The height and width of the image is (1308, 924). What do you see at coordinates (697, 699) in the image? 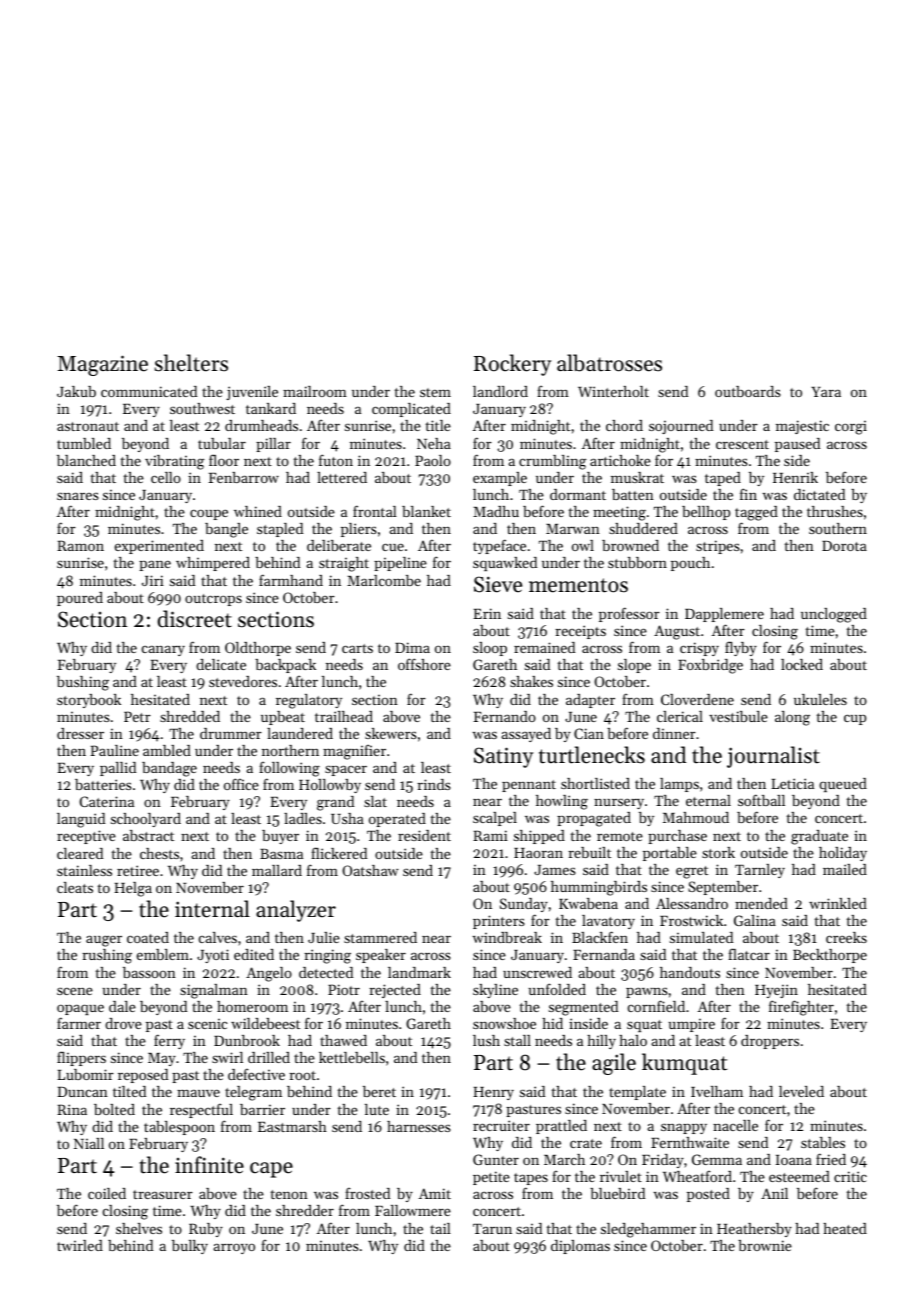
I see `Cloverdene` at bounding box center [697, 699].
